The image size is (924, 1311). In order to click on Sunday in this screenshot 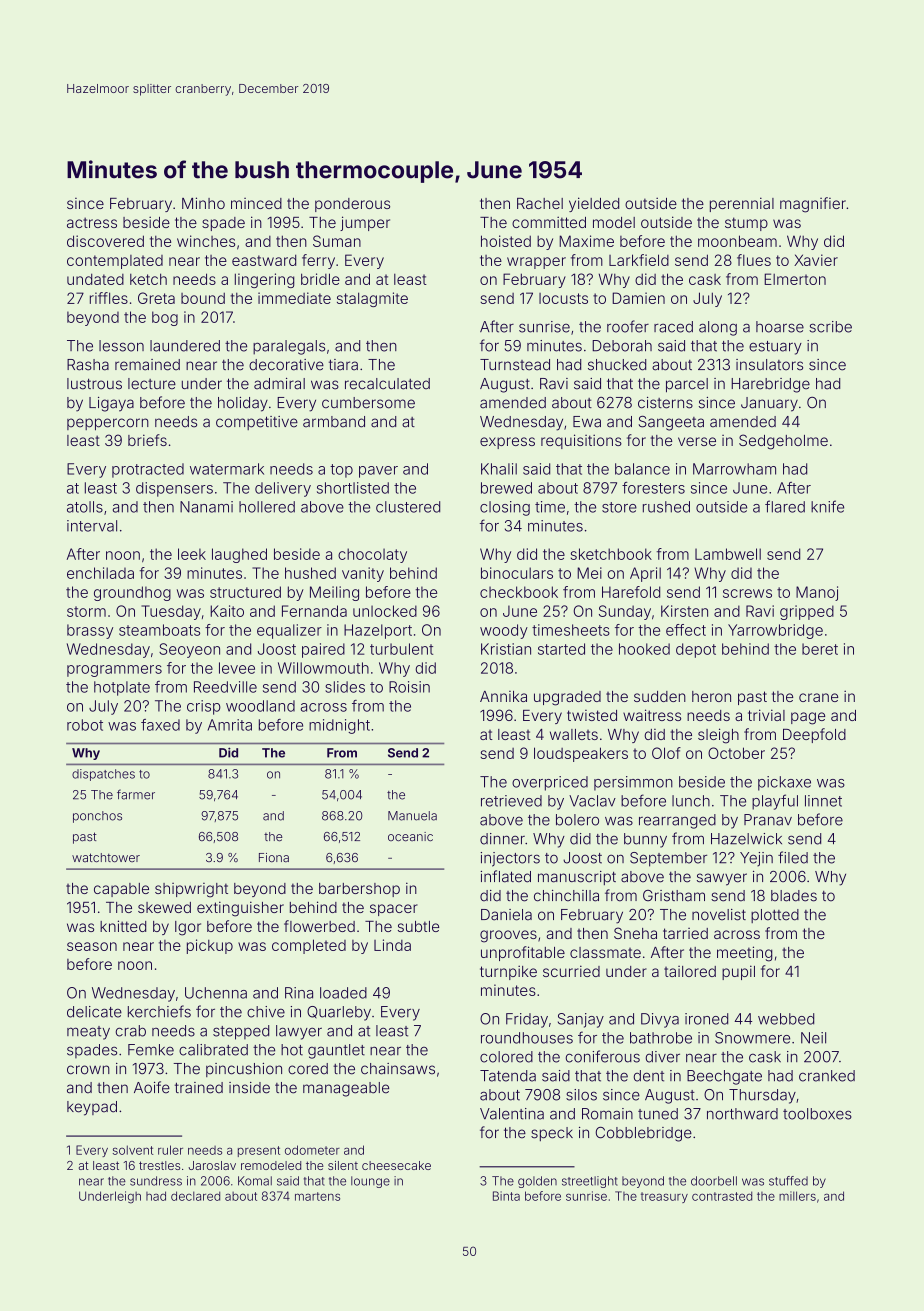, I will do `click(625, 612)`.
